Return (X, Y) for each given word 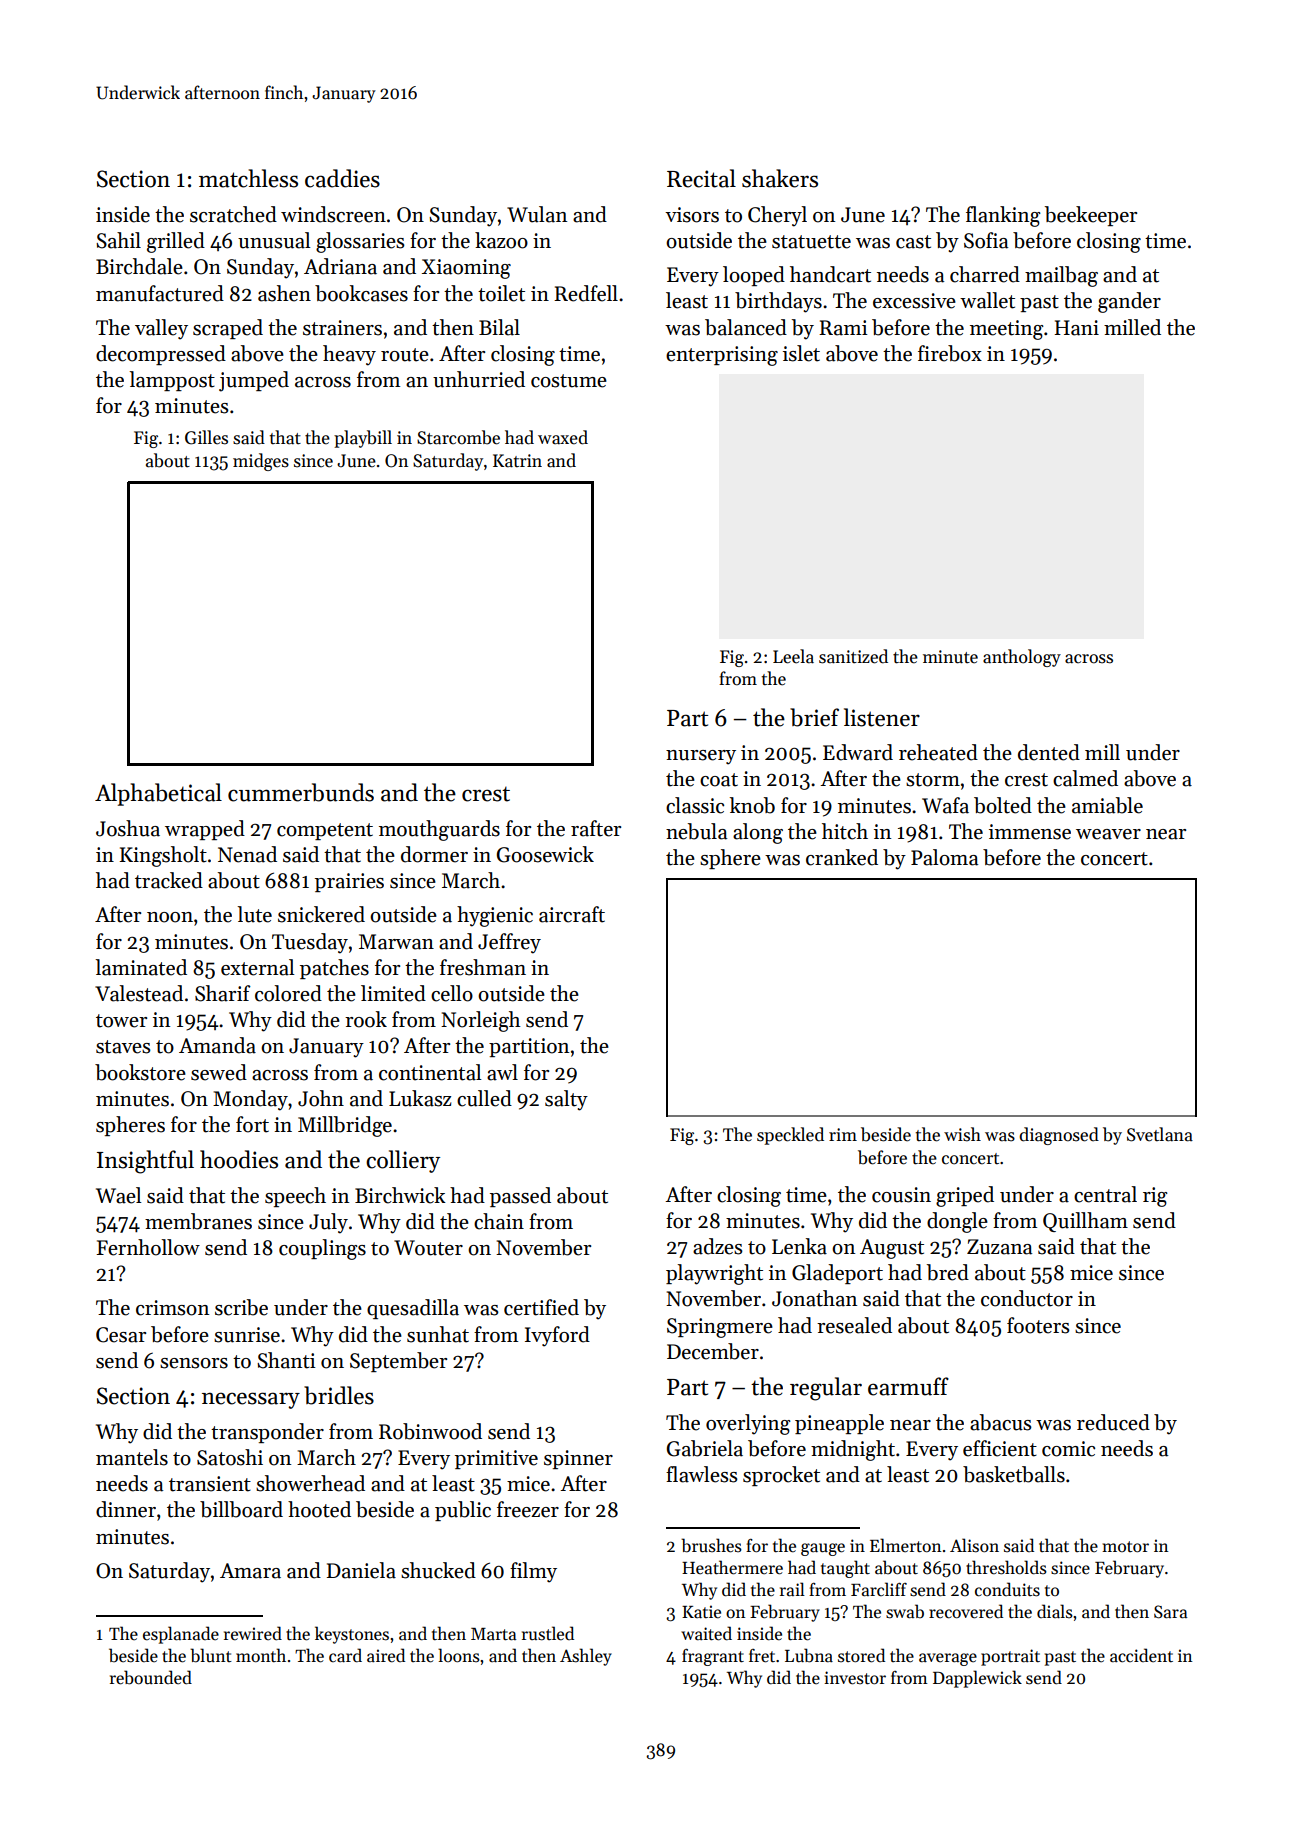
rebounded (151, 1677)
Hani (1077, 328)
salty (566, 1100)
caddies (342, 178)
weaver (1108, 834)
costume (569, 381)
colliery (403, 1161)
